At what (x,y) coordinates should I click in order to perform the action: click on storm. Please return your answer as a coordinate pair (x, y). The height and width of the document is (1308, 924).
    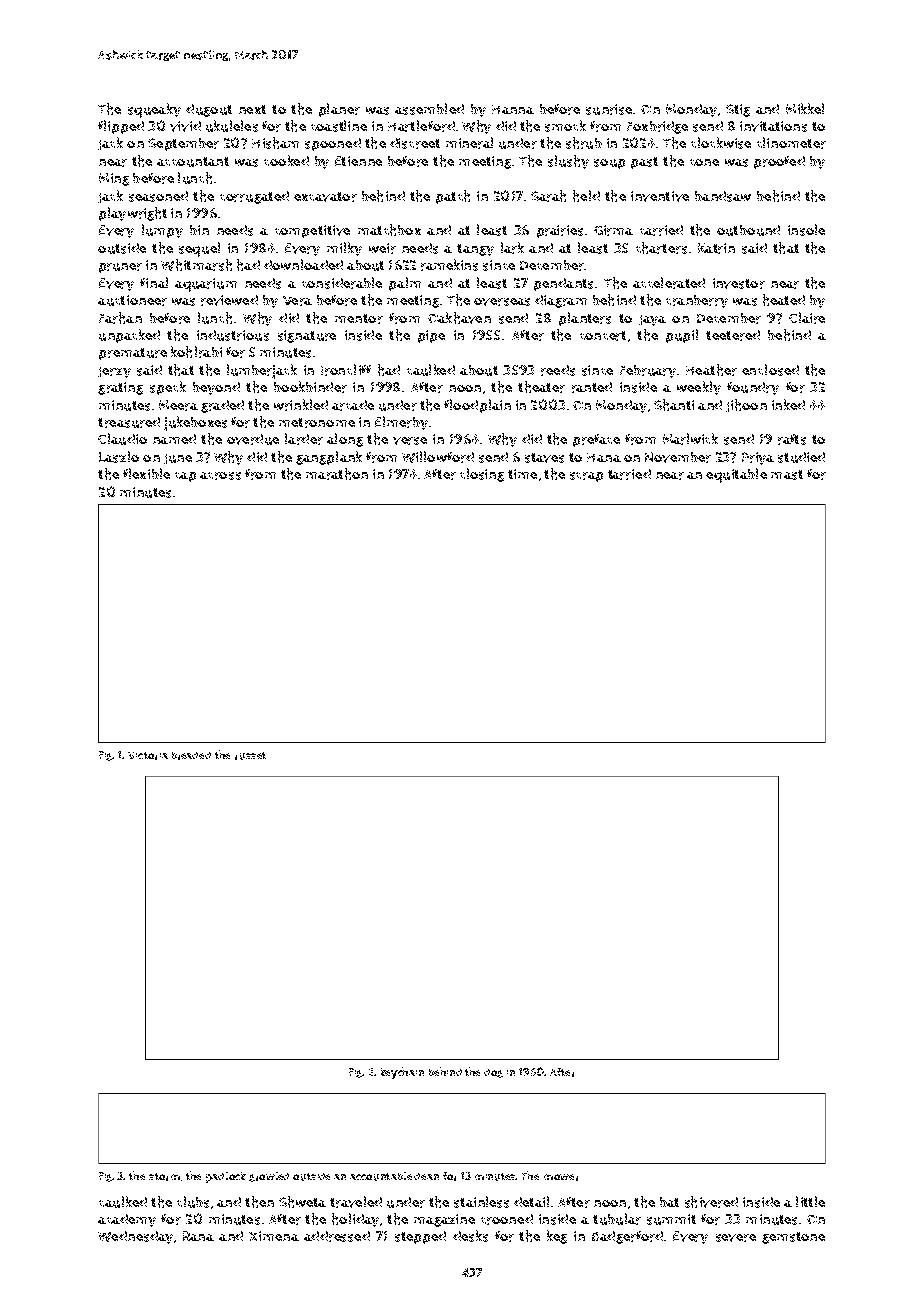
    Looking at the image, I should click on (164, 1177).
